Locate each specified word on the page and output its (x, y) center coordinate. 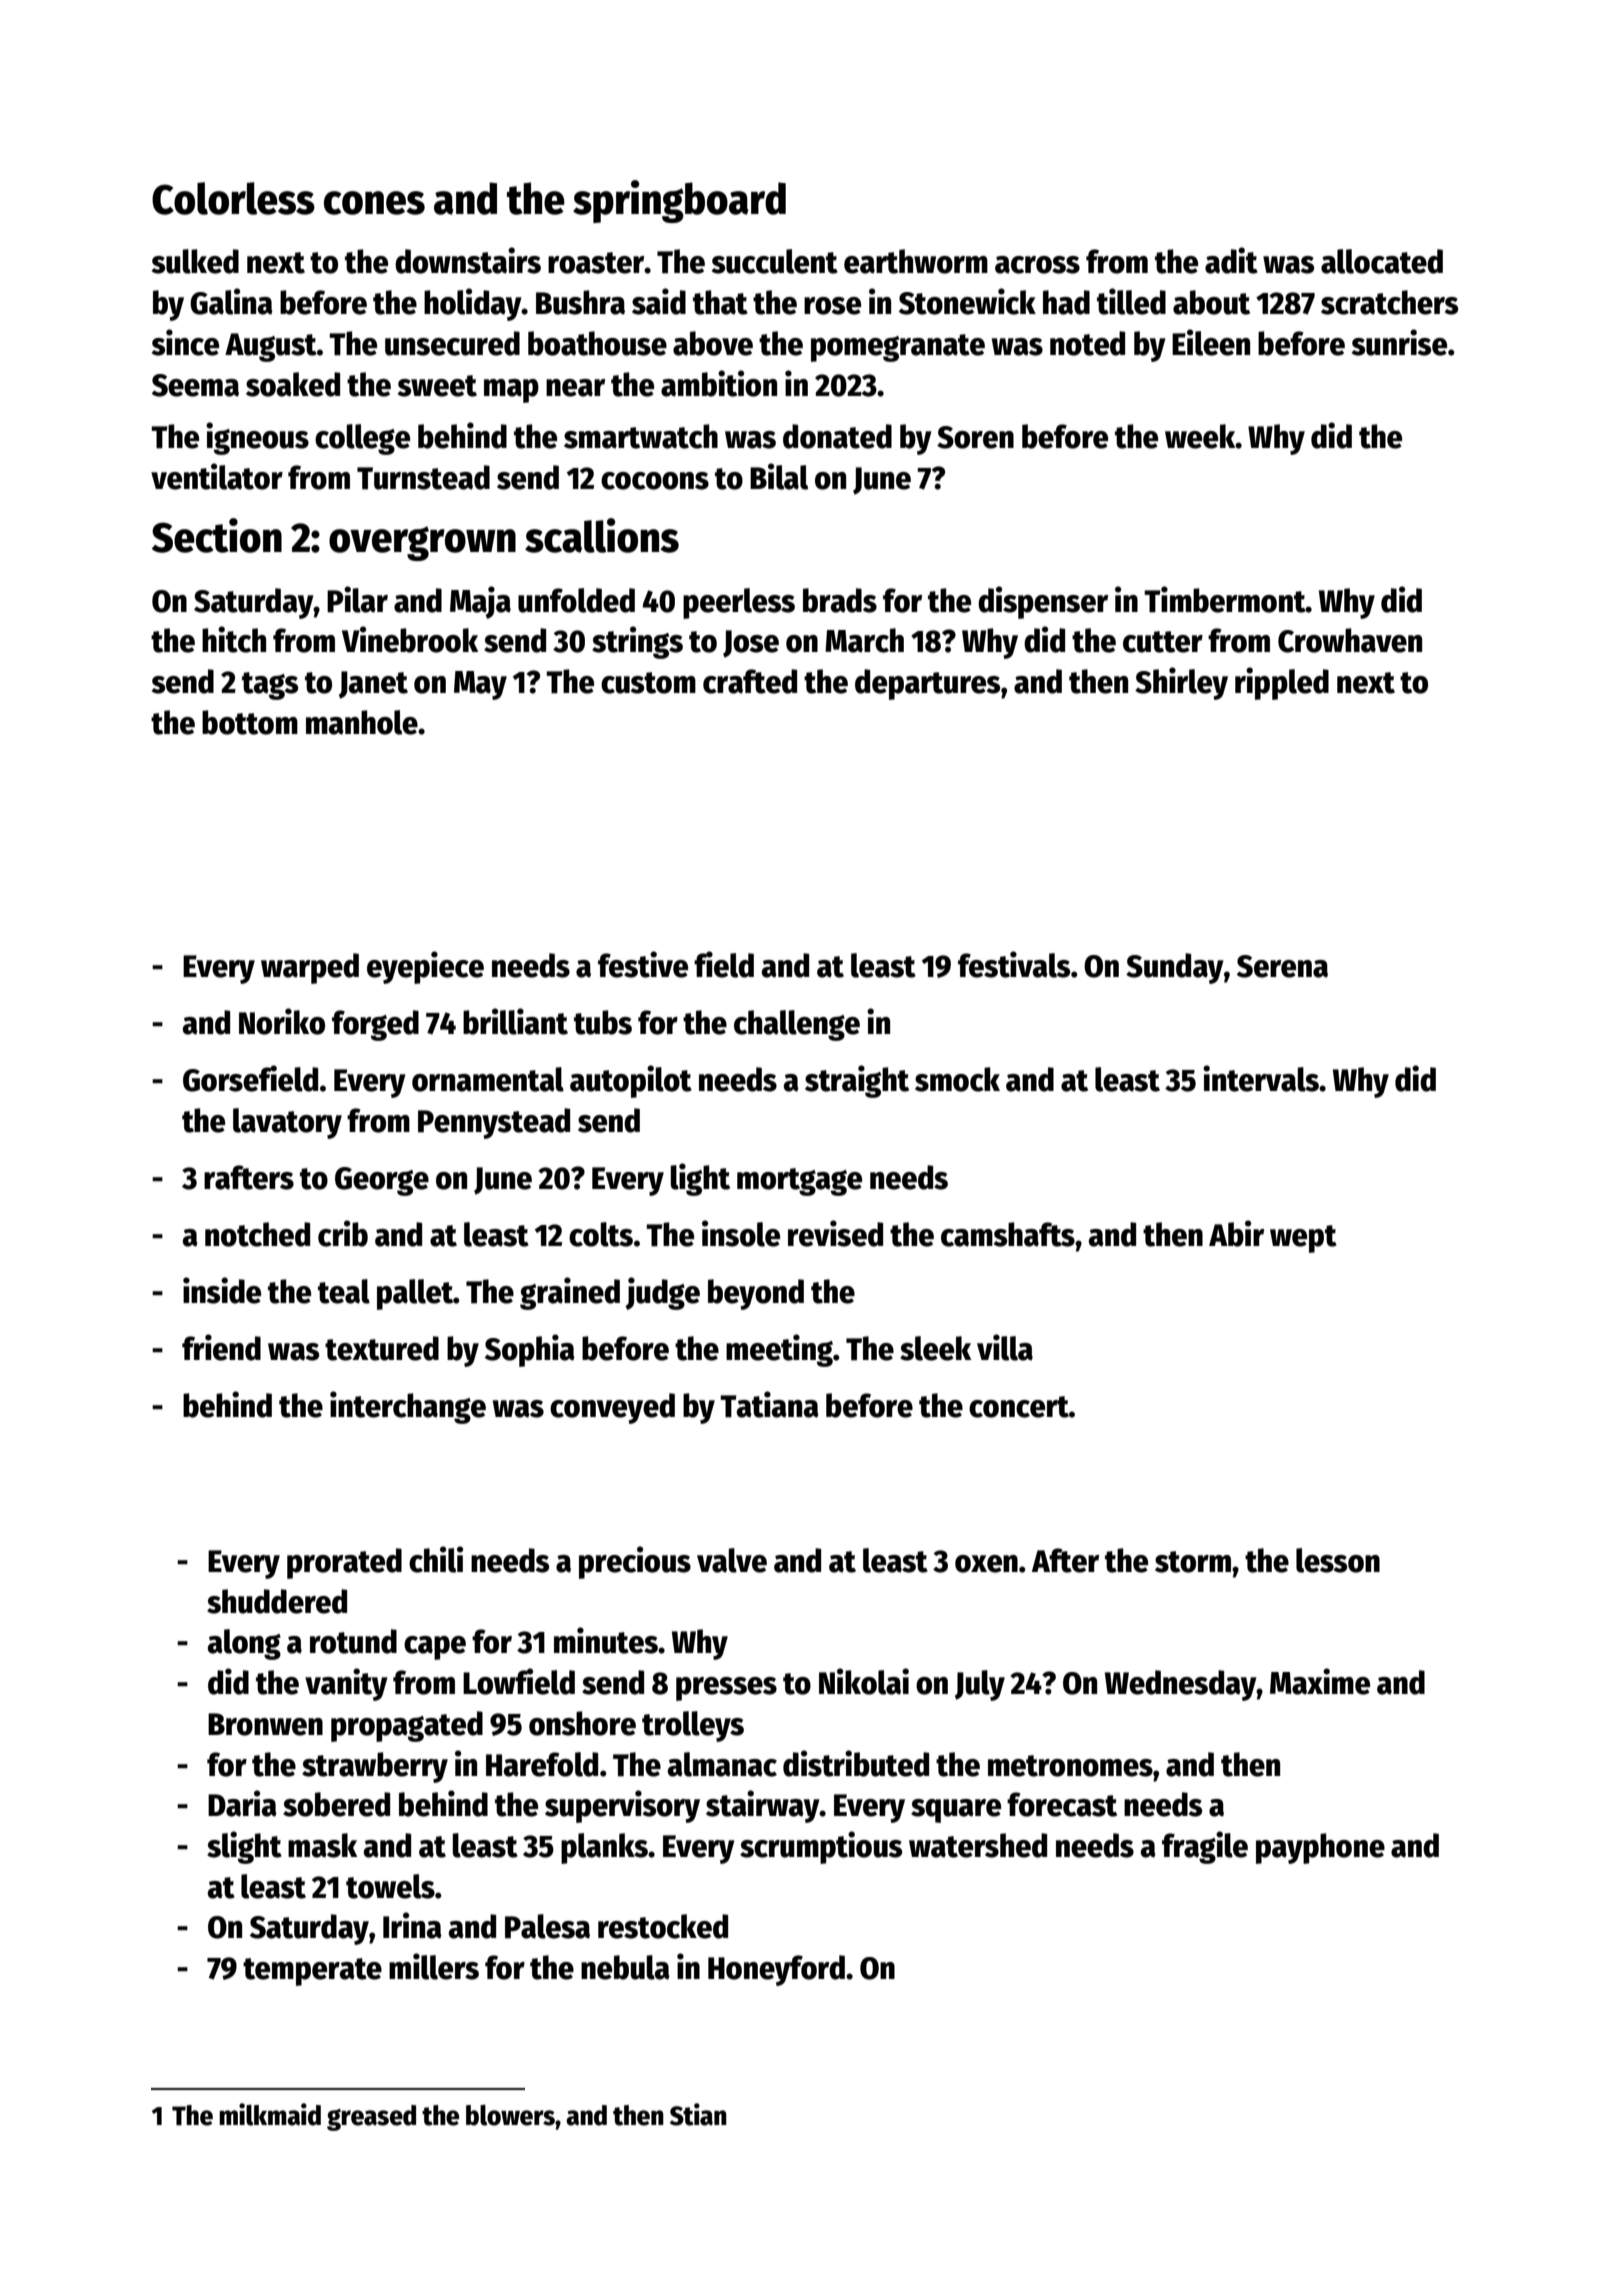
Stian (698, 2114)
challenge (797, 1025)
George (382, 1181)
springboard (679, 201)
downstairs (468, 260)
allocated (1382, 261)
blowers (510, 2115)
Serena (1282, 966)
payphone (1320, 1848)
